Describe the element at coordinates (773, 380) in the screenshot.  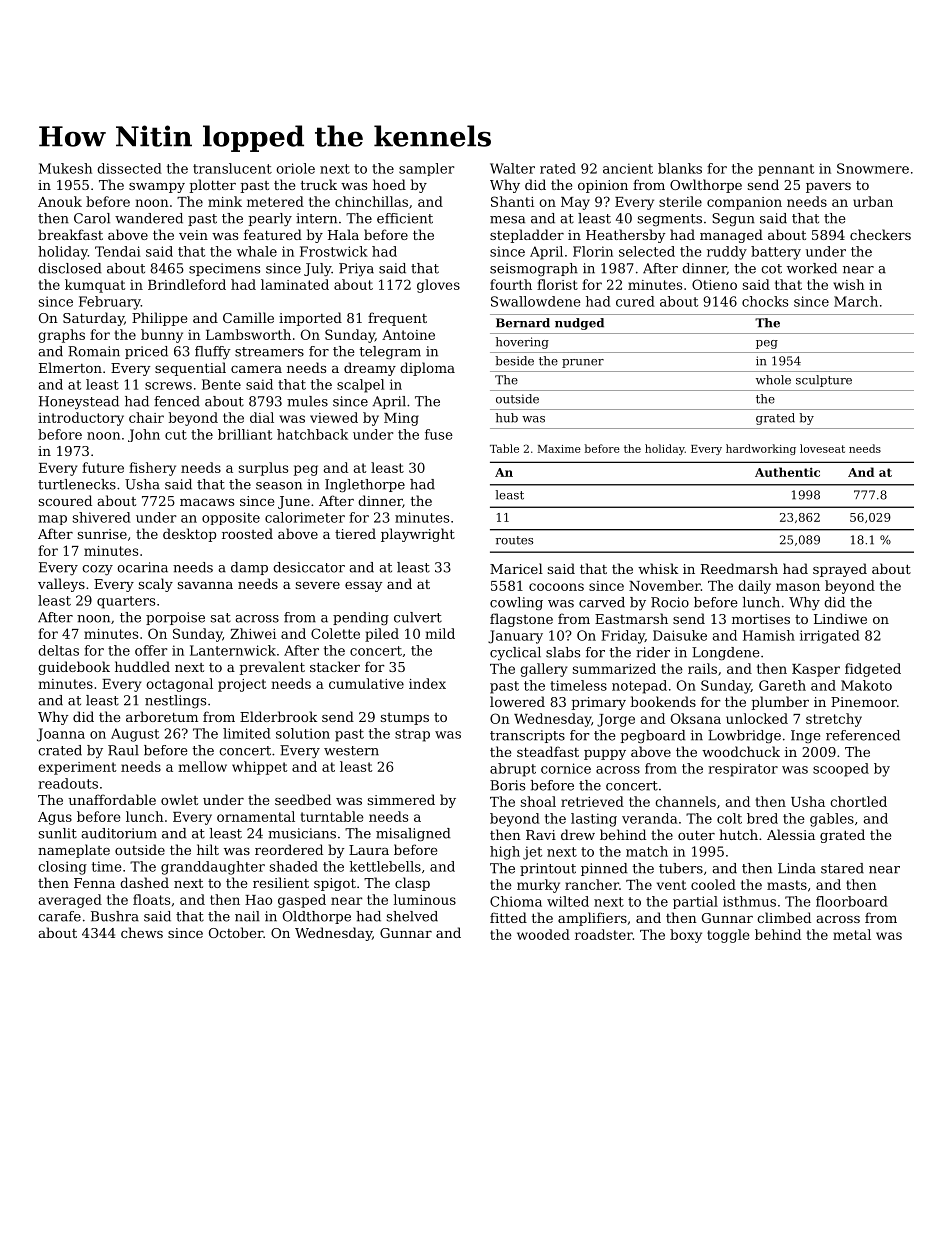
I see `whole` at that location.
